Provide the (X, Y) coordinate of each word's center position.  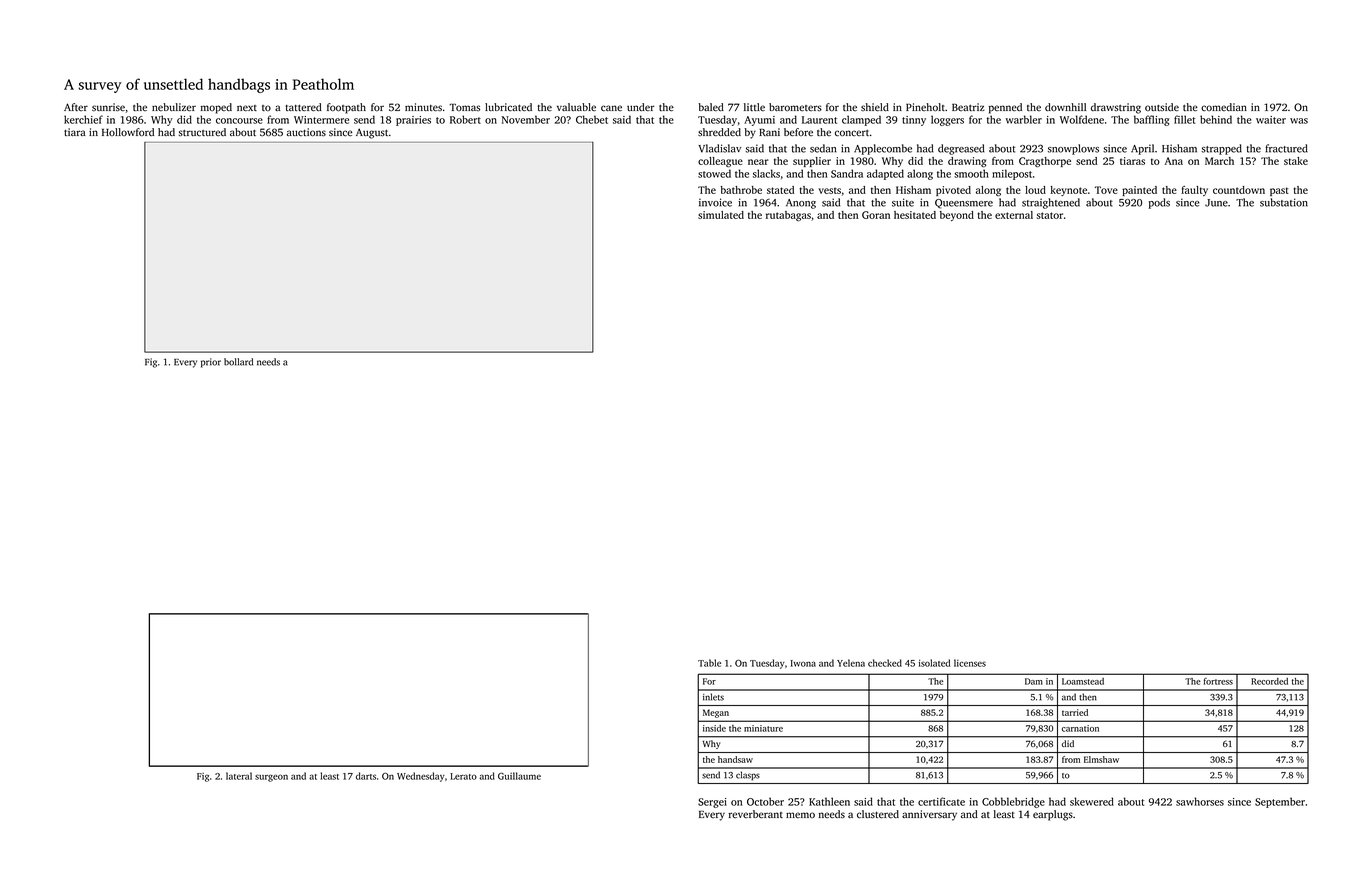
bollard (238, 362)
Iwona (803, 663)
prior (211, 363)
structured (202, 132)
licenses (970, 663)
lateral (239, 776)
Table (709, 663)
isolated (934, 663)
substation (1284, 202)
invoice (715, 202)
